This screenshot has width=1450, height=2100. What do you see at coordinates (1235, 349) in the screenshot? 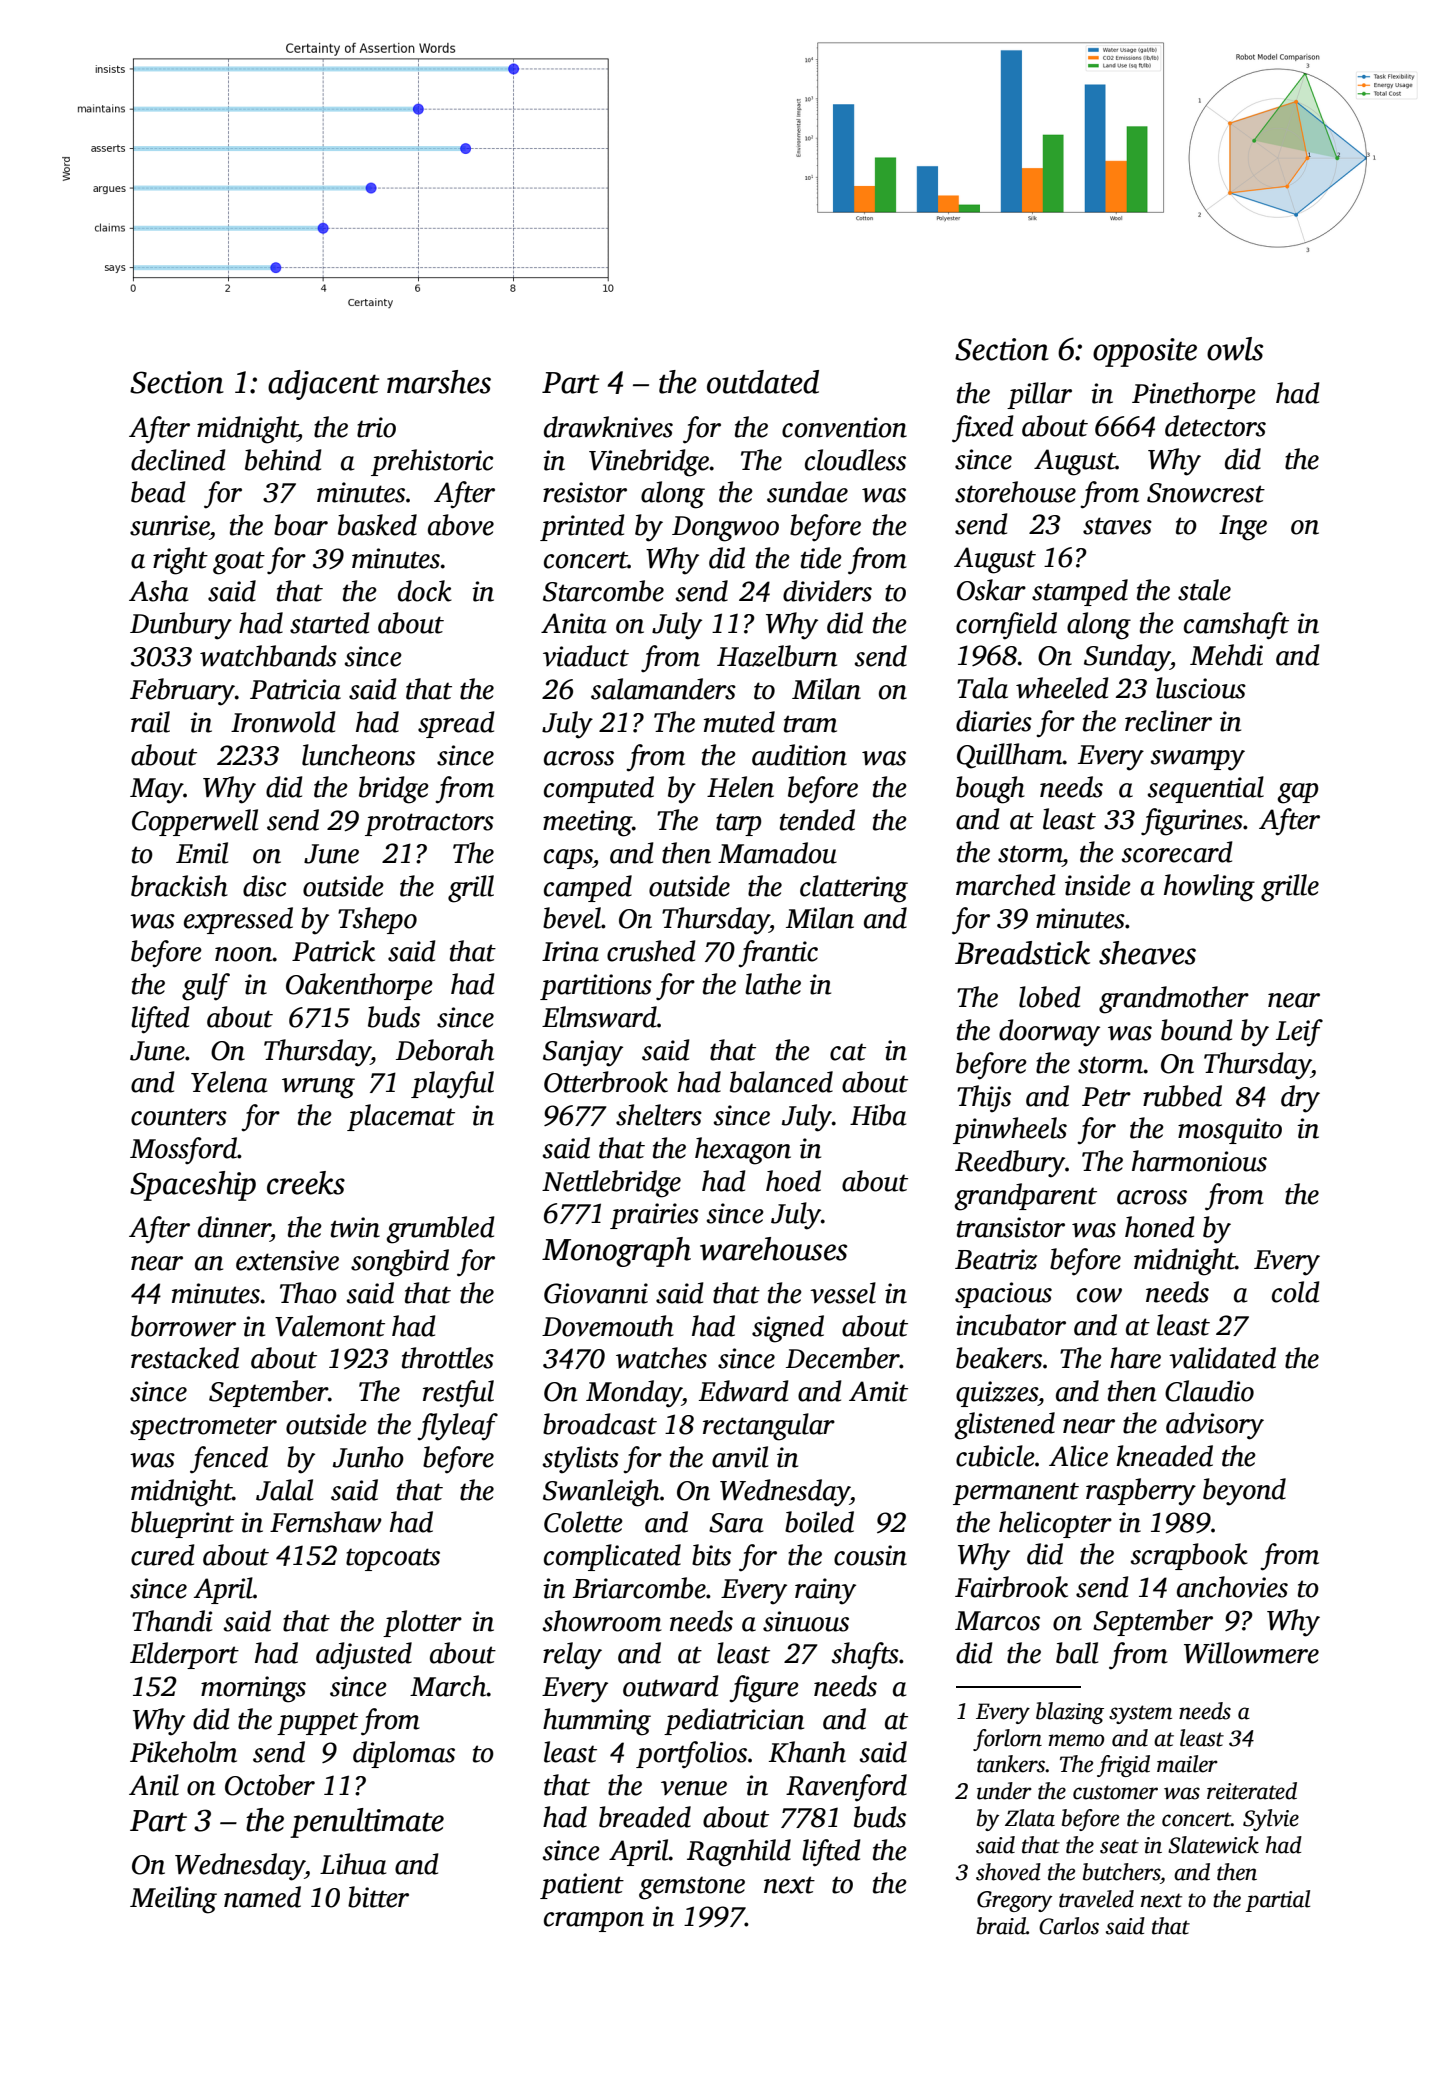
I see `owls` at bounding box center [1235, 349].
